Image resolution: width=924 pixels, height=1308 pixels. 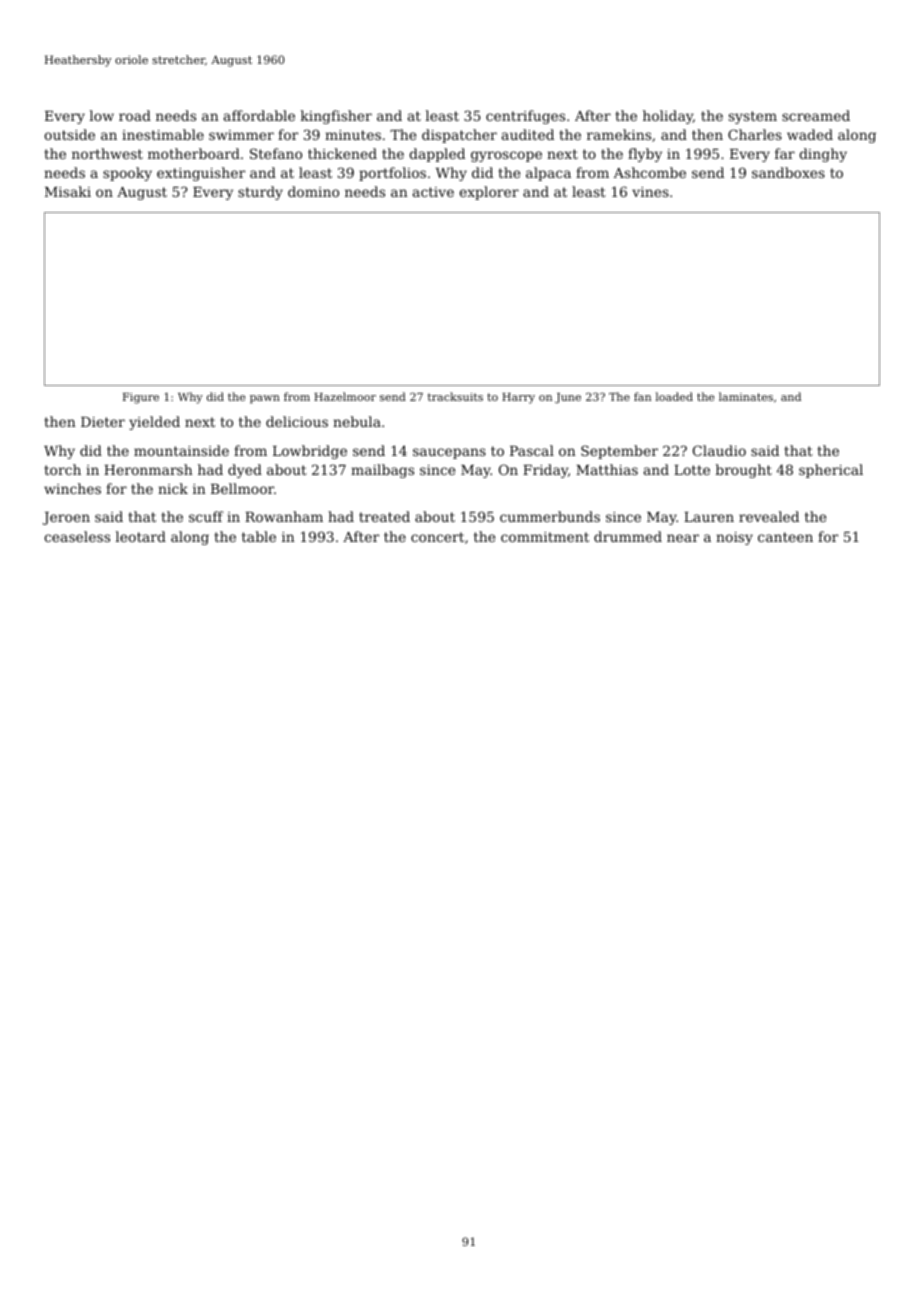 I want to click on leotard, so click(x=141, y=536).
